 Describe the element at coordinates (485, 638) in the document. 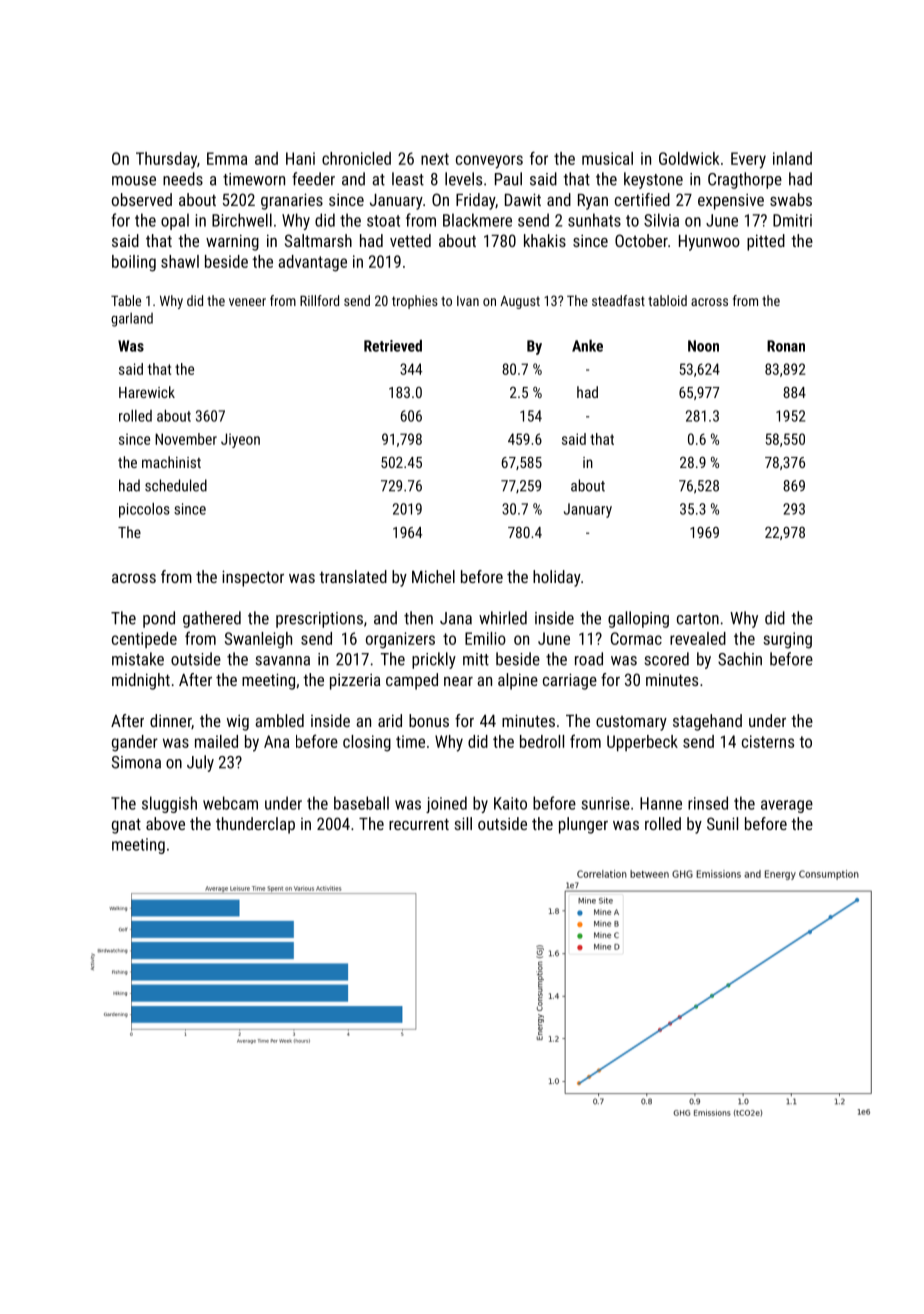

I see `Emilio` at that location.
